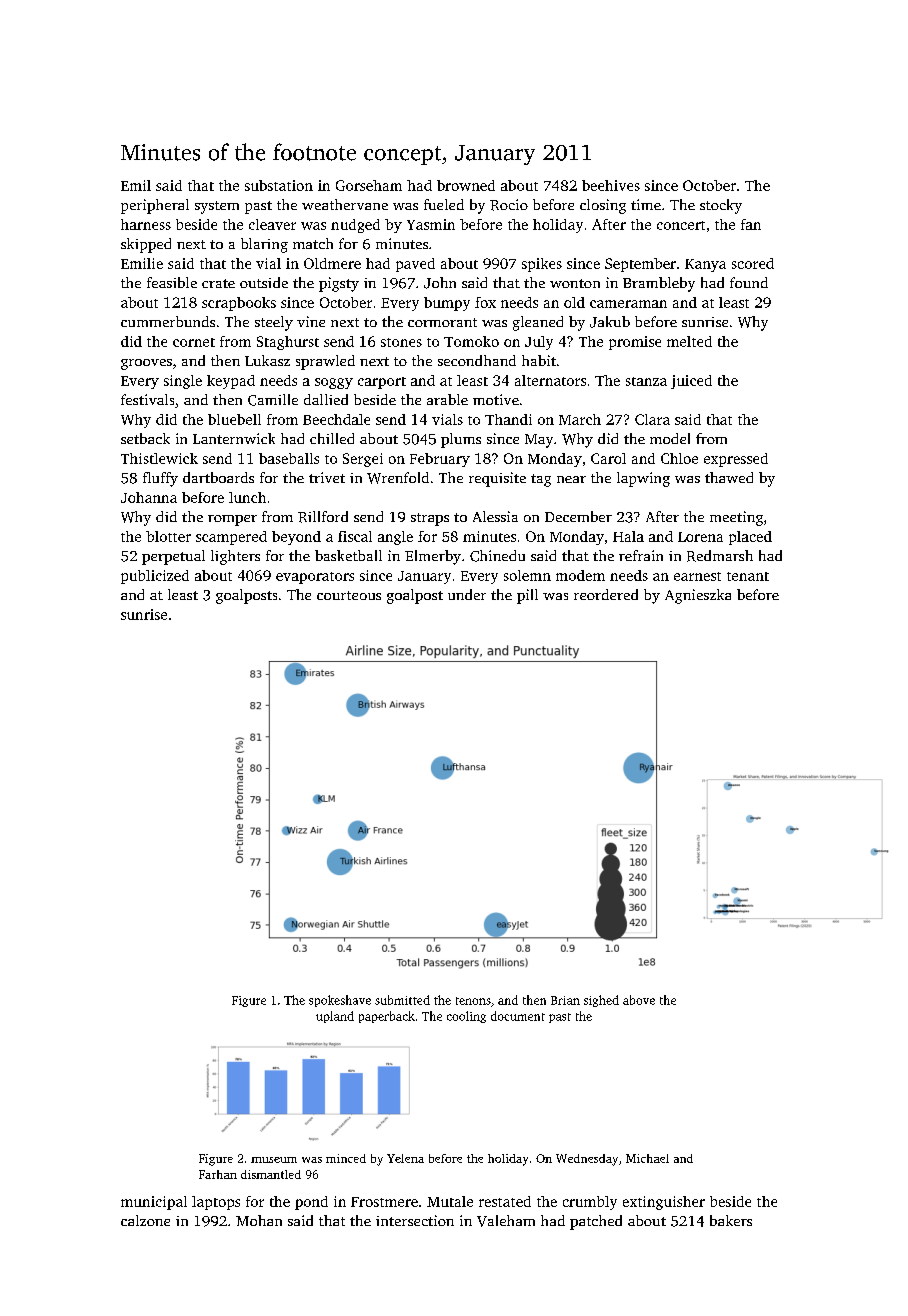  What do you see at coordinates (565, 1000) in the image?
I see `Brian` at bounding box center [565, 1000].
